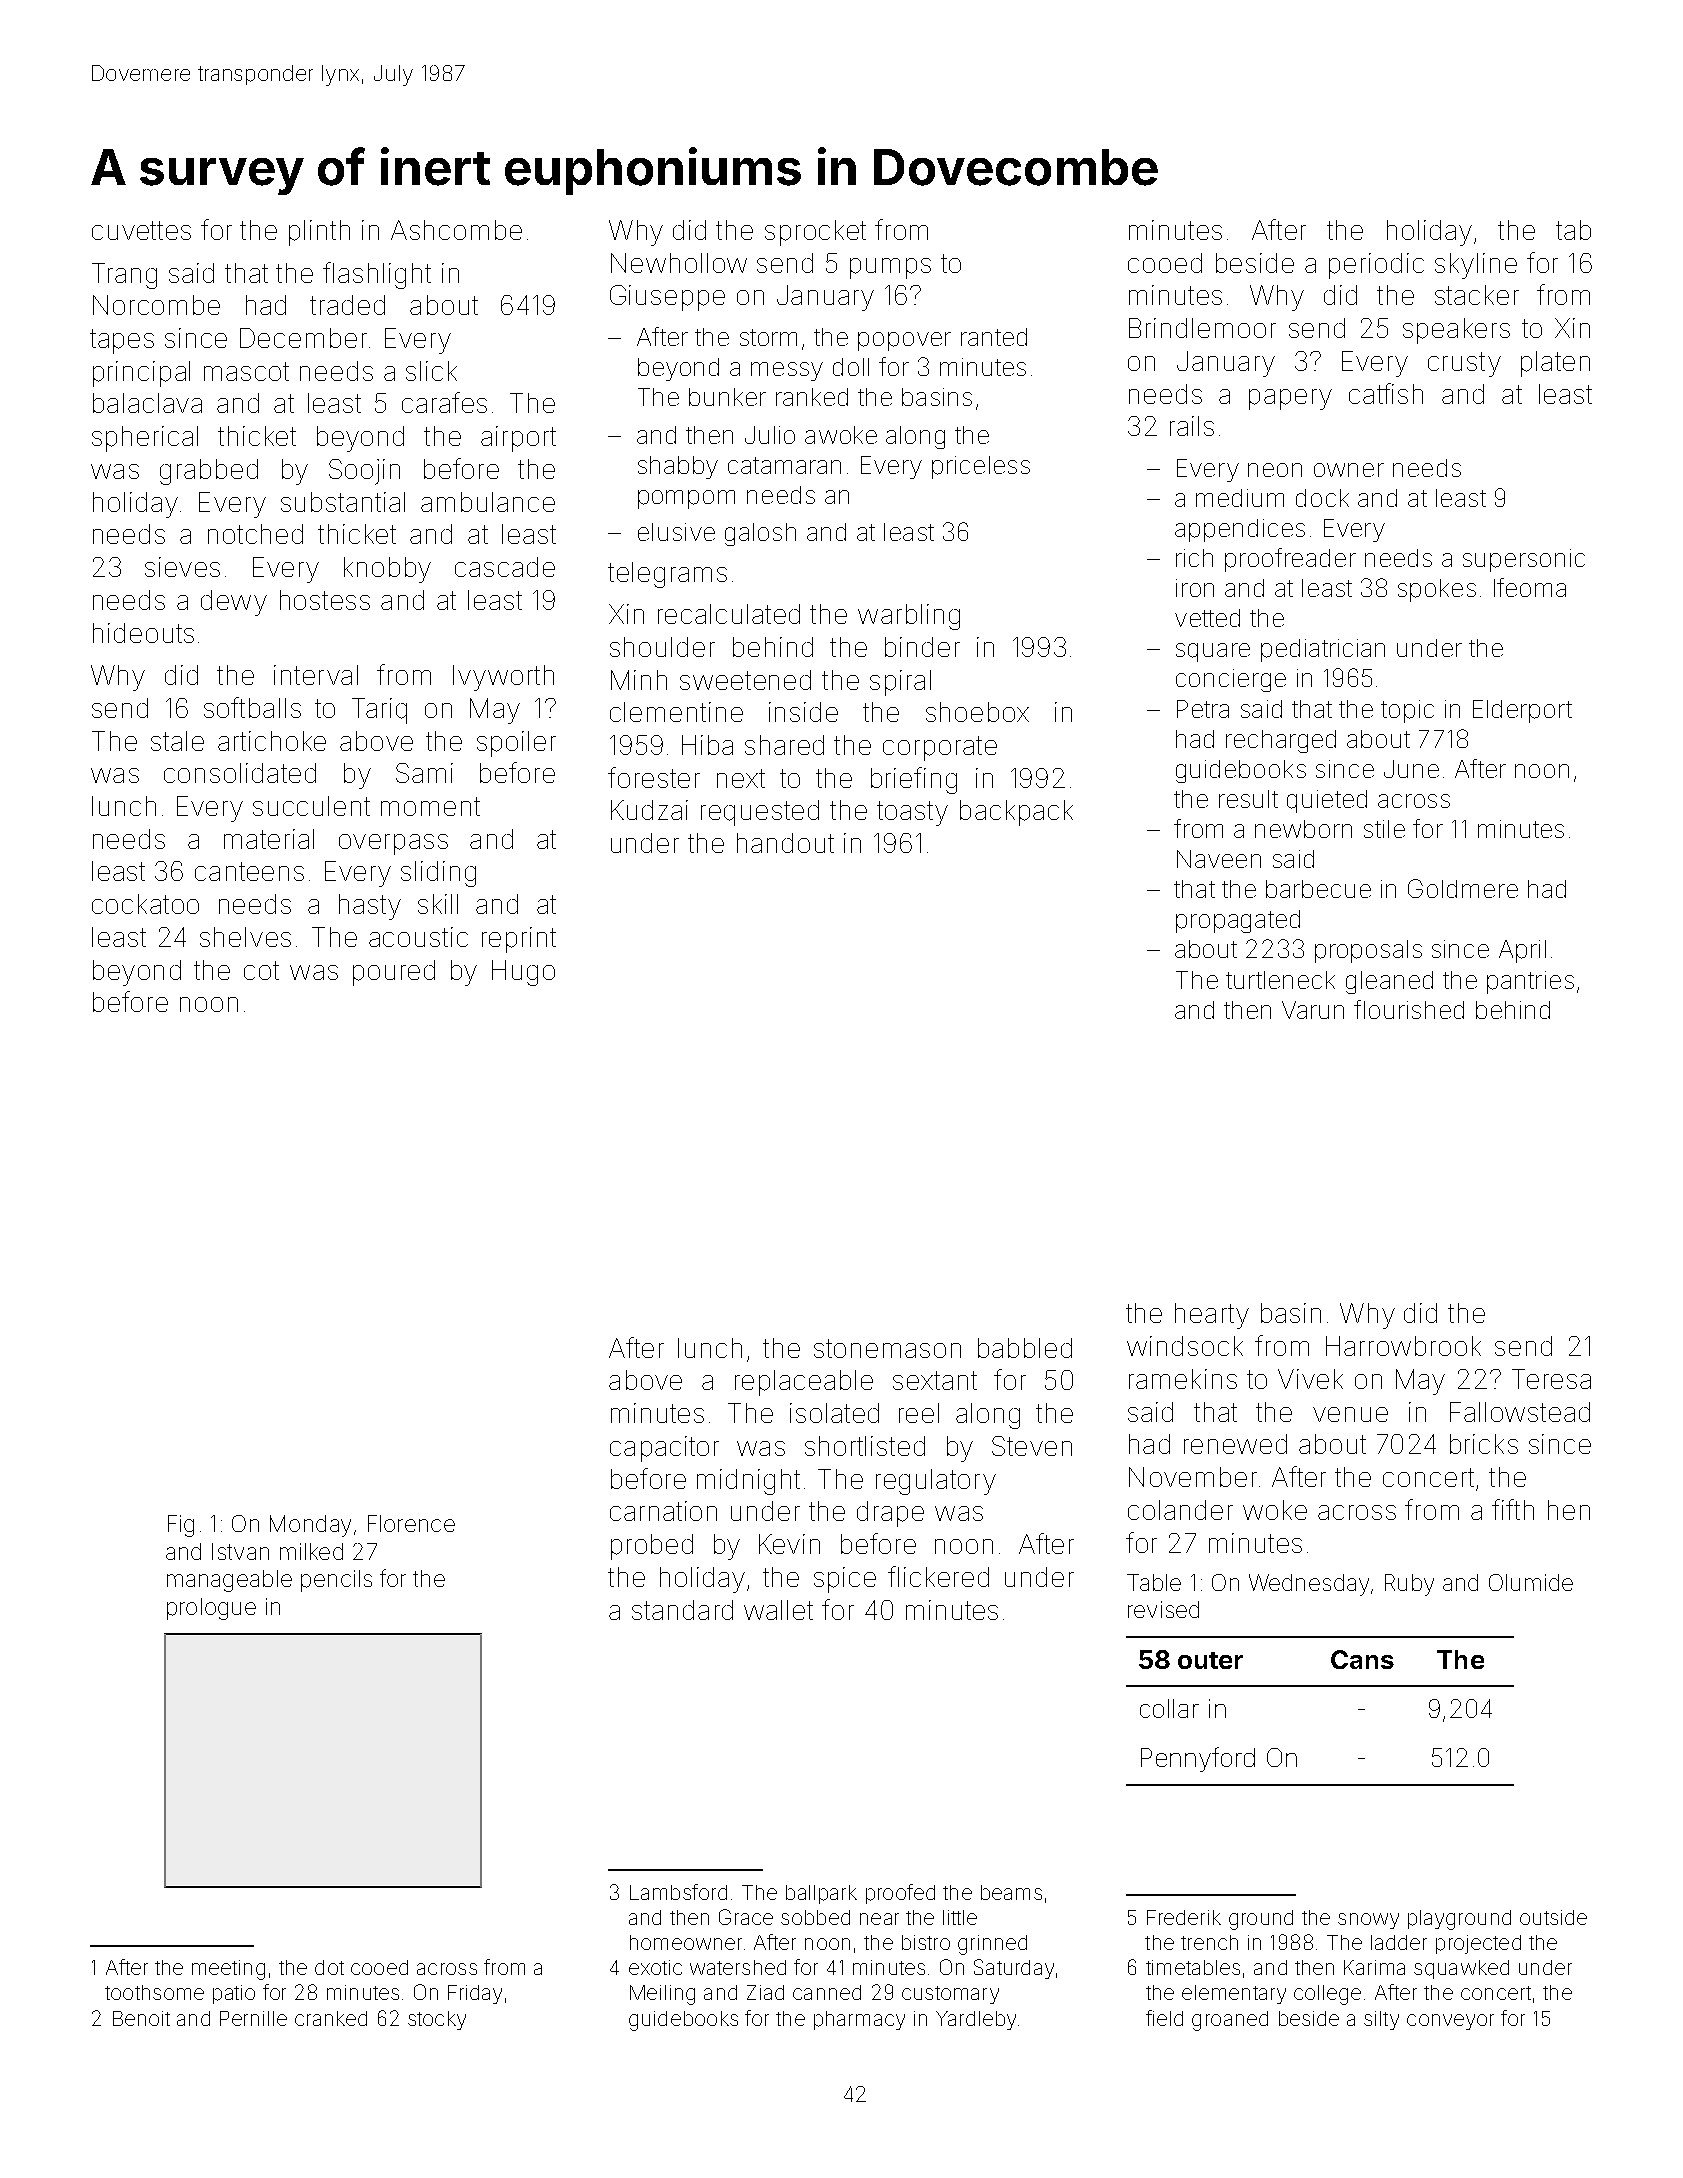 This screenshot has height=2178, width=1683. Describe the element at coordinates (145, 904) in the screenshot. I see `cockatoo` at that location.
